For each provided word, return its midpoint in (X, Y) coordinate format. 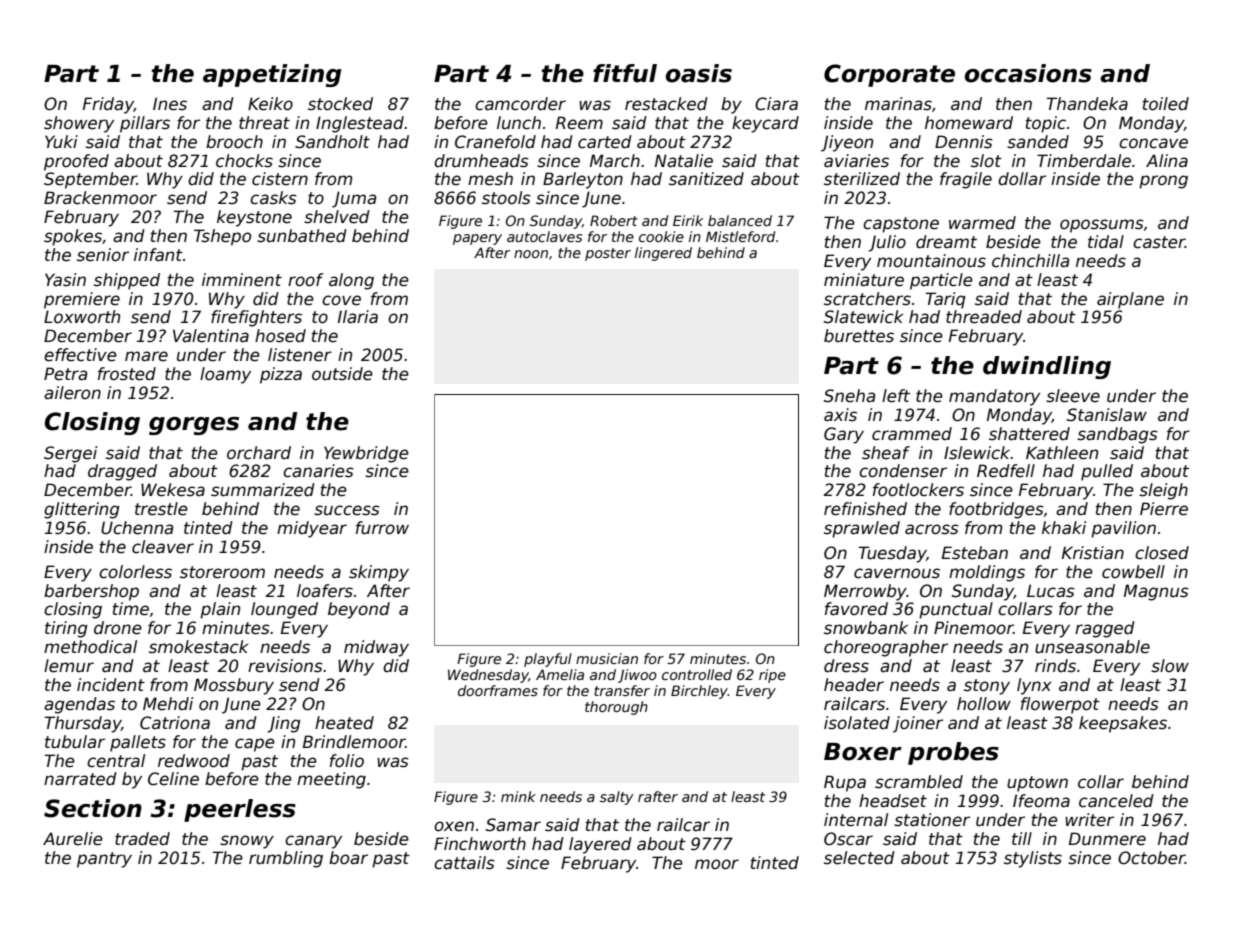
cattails (464, 863)
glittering (82, 510)
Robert (614, 220)
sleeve (1073, 396)
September (90, 180)
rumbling (286, 859)
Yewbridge (366, 454)
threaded (984, 317)
